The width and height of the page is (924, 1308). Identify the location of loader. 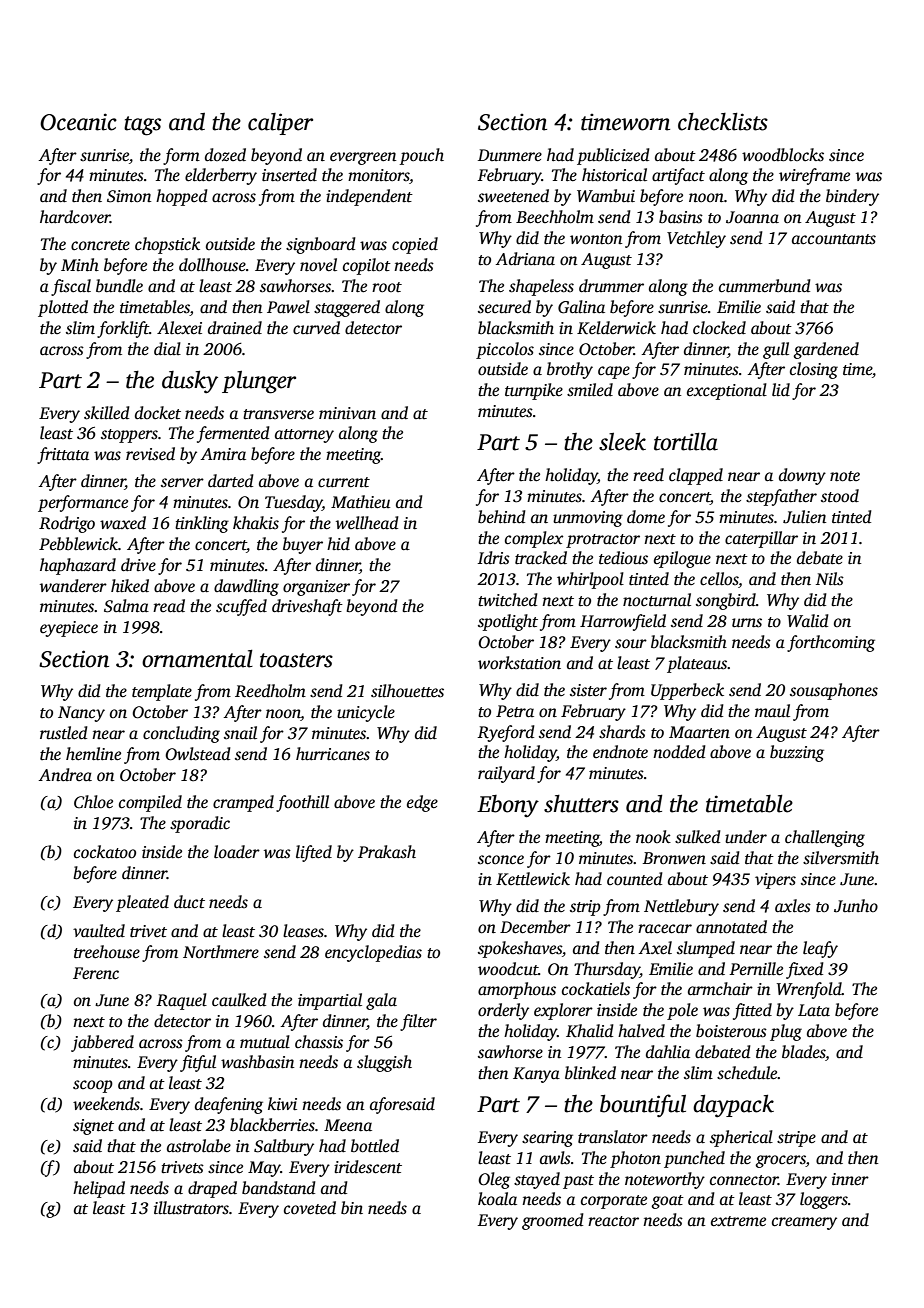
(237, 852).
